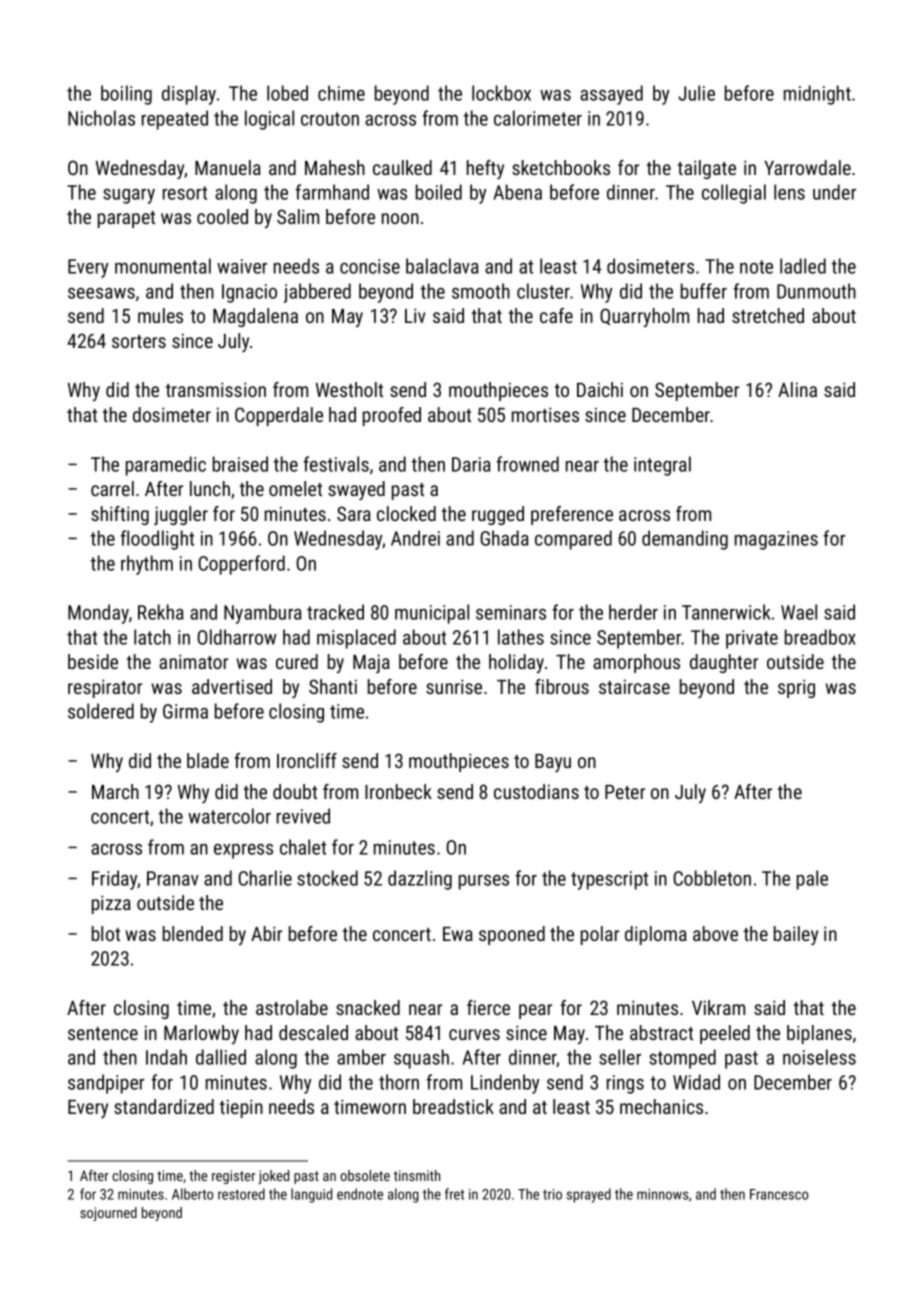  What do you see at coordinates (501, 93) in the image?
I see `lockbox` at bounding box center [501, 93].
